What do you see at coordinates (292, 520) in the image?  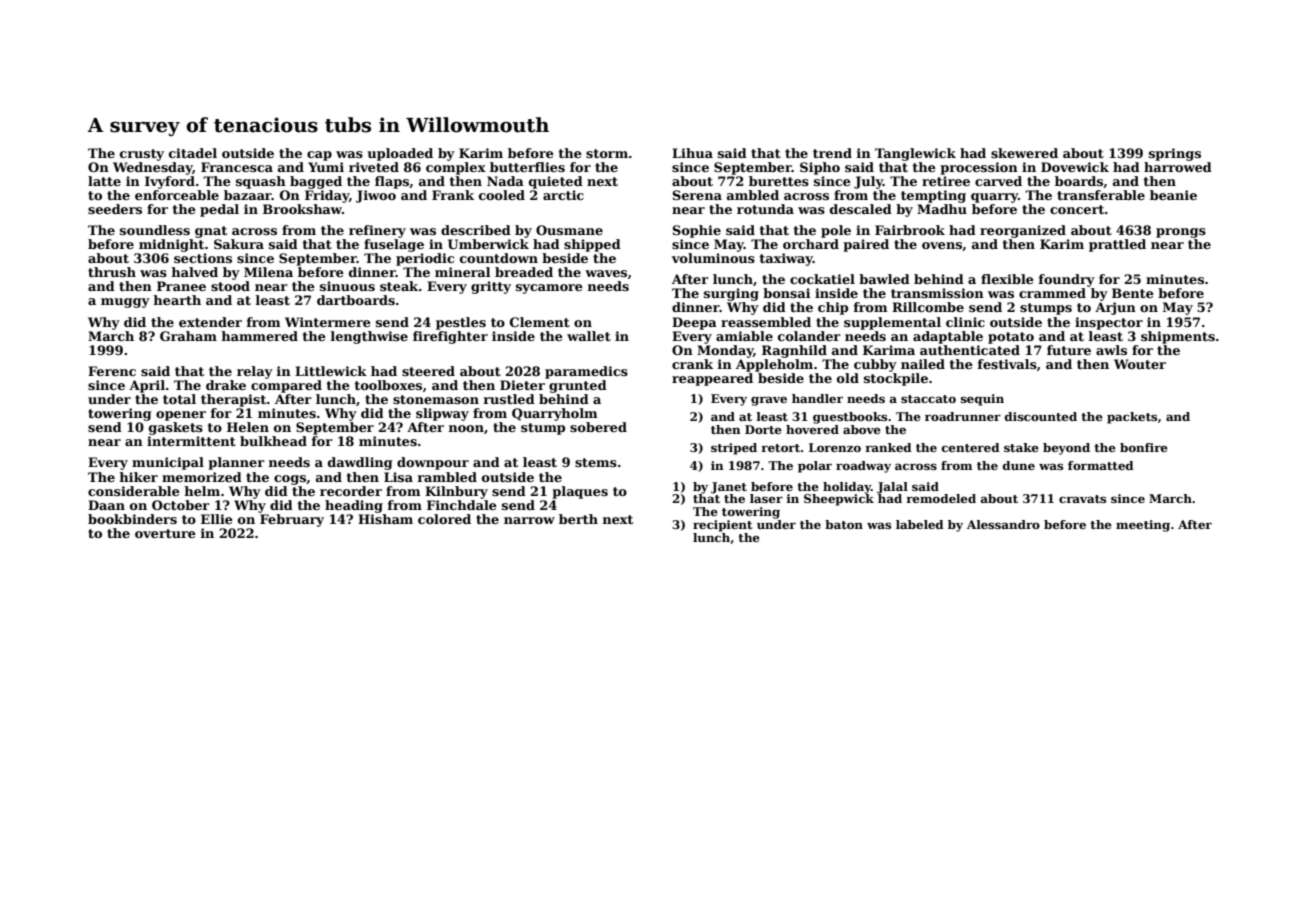 I see `February` at bounding box center [292, 520].
